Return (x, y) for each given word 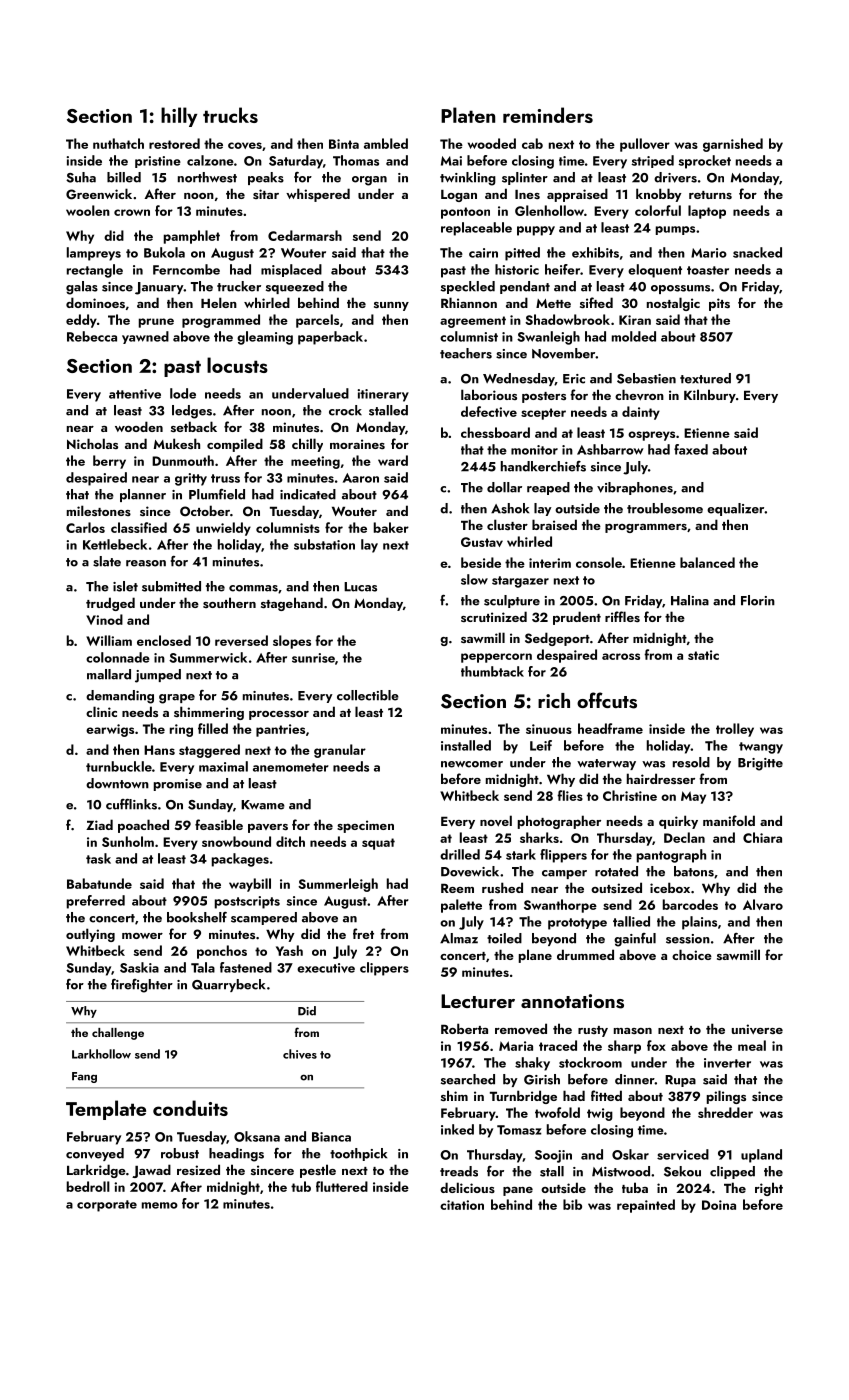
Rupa (680, 1081)
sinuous (549, 729)
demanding (120, 697)
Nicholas (92, 443)
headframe (610, 728)
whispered (318, 195)
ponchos (222, 952)
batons (694, 871)
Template (106, 1110)
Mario (709, 253)
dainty (641, 413)
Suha (81, 177)
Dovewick (470, 871)
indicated (308, 494)
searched (468, 1079)
